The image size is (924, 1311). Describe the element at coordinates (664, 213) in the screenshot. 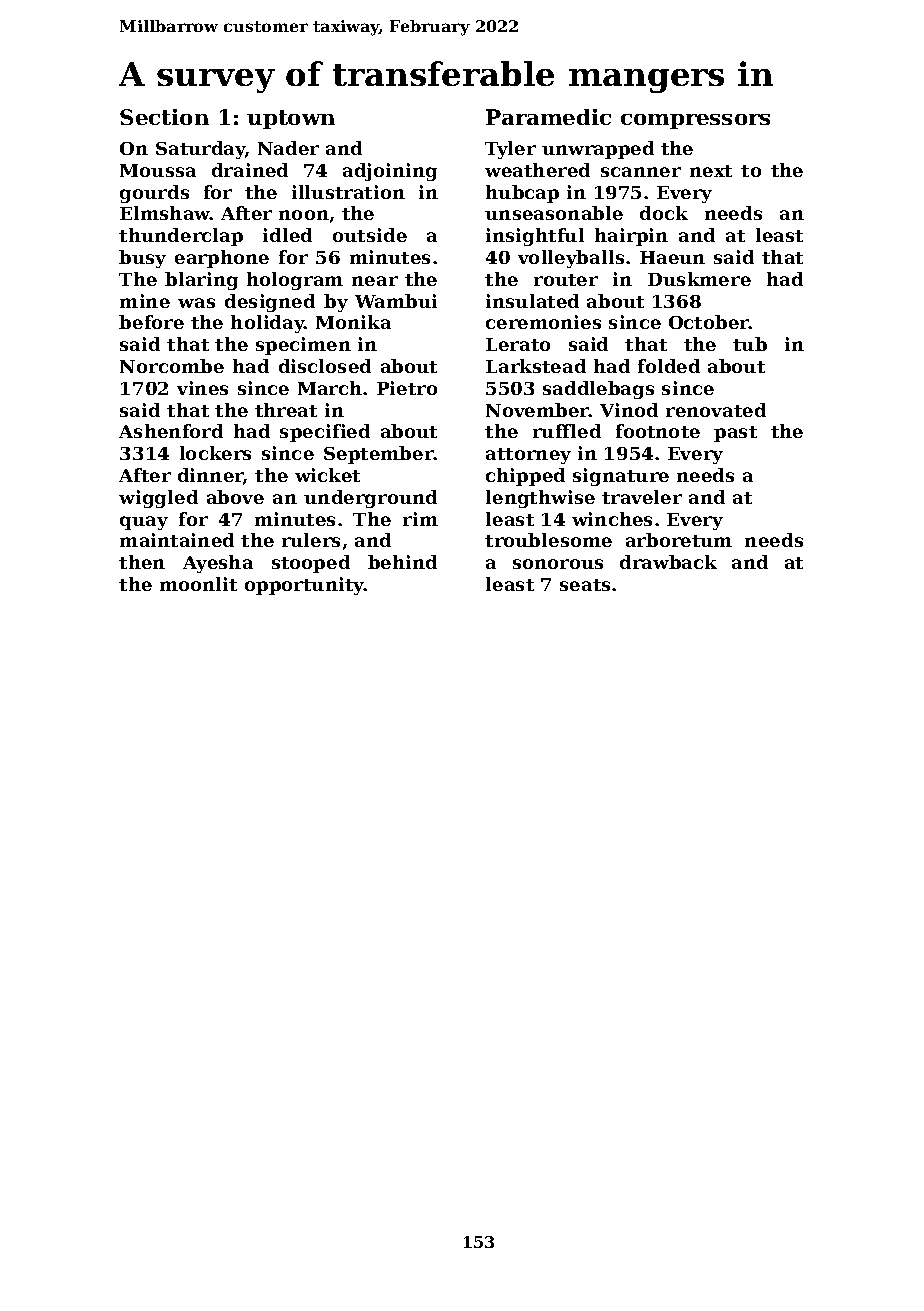

I see `dock` at that location.
